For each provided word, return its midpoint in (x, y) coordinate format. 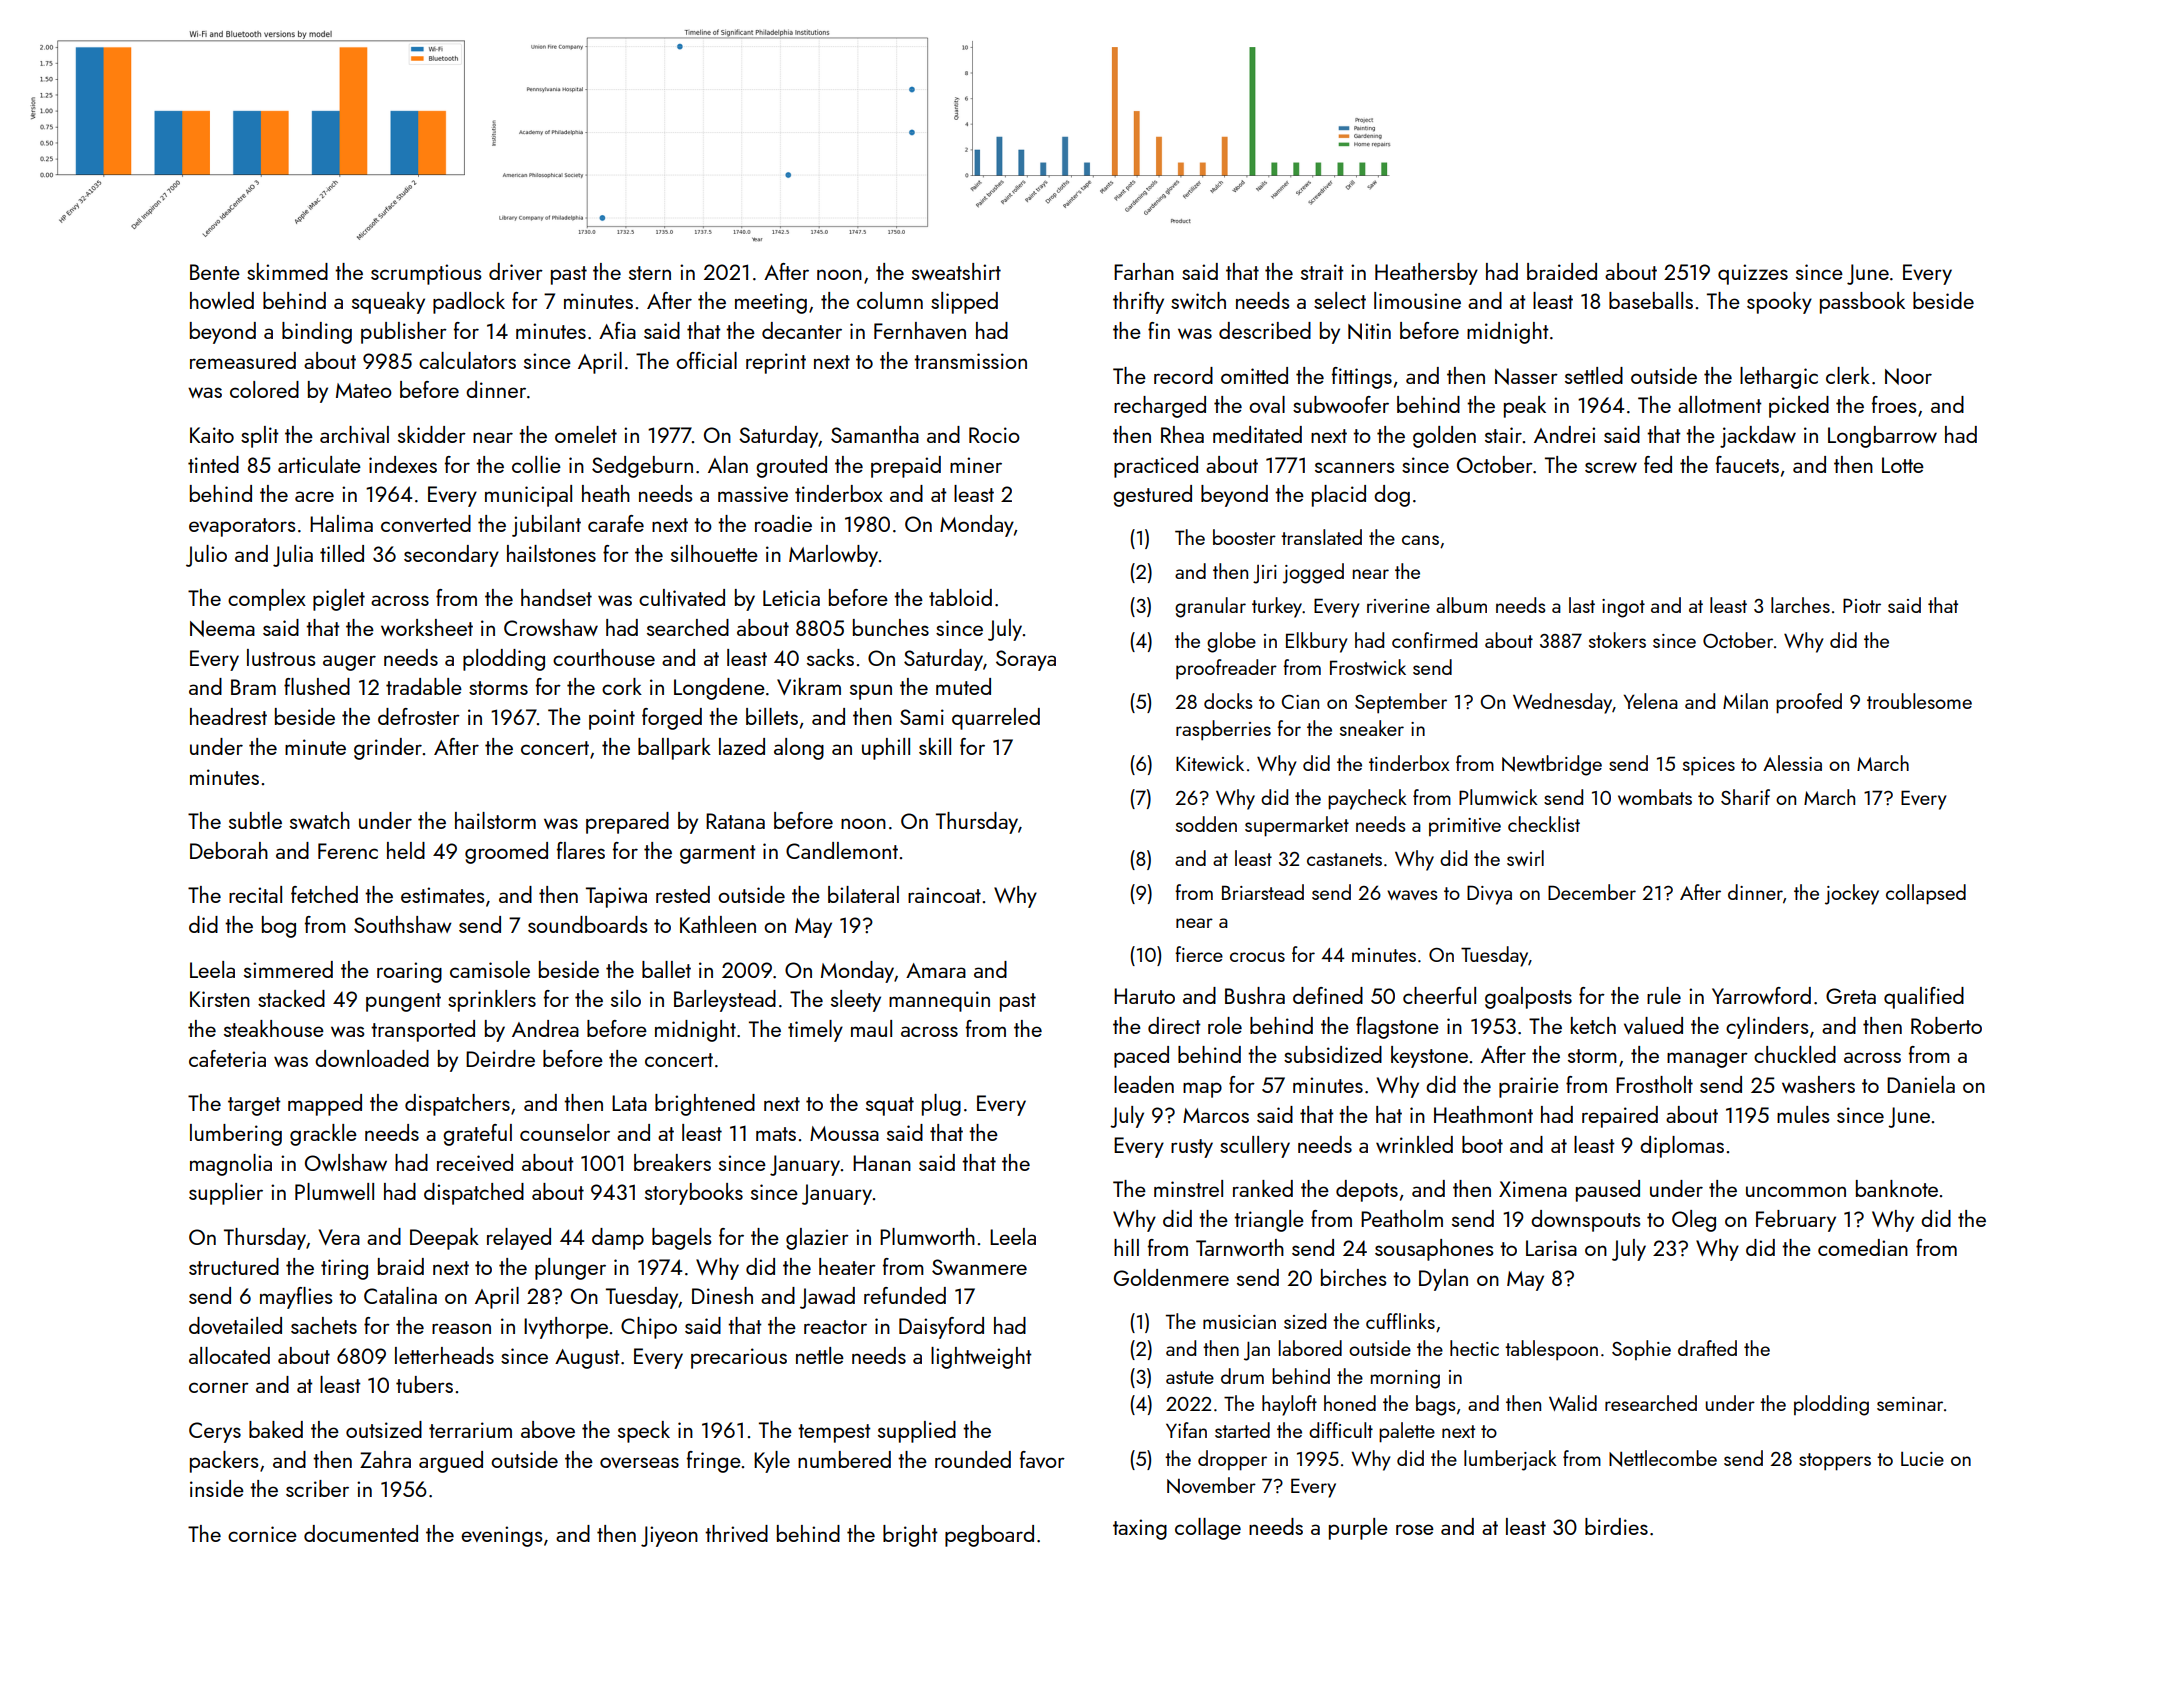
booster (1244, 537)
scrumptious (426, 274)
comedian (1863, 1247)
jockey (1852, 894)
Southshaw (403, 924)
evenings (501, 1536)
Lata (629, 1103)
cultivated (682, 597)
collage (1208, 1529)
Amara (936, 970)
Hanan (882, 1163)
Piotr (1862, 605)
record (1183, 375)
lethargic (1779, 378)
